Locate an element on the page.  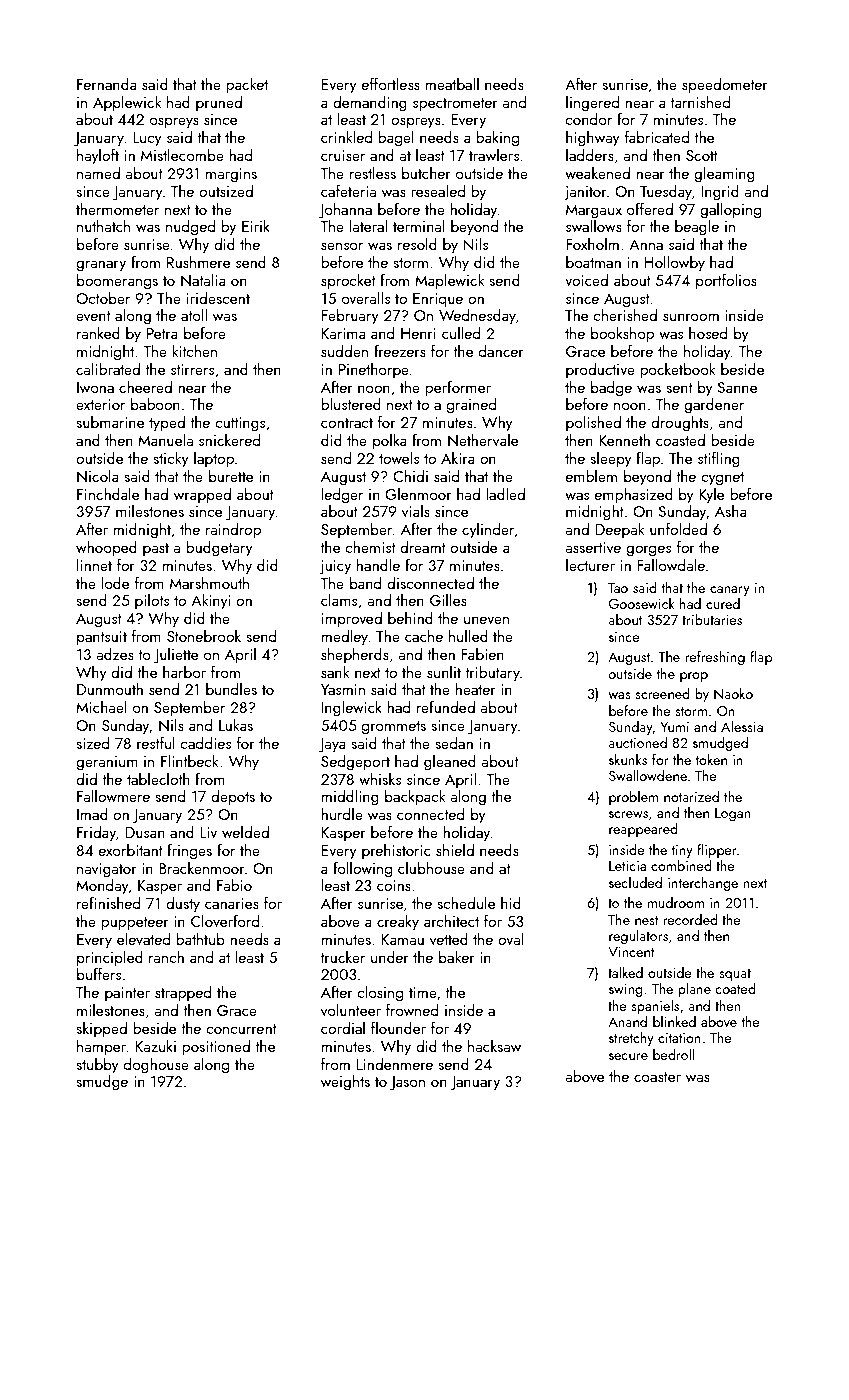
sensor is located at coordinates (342, 246).
